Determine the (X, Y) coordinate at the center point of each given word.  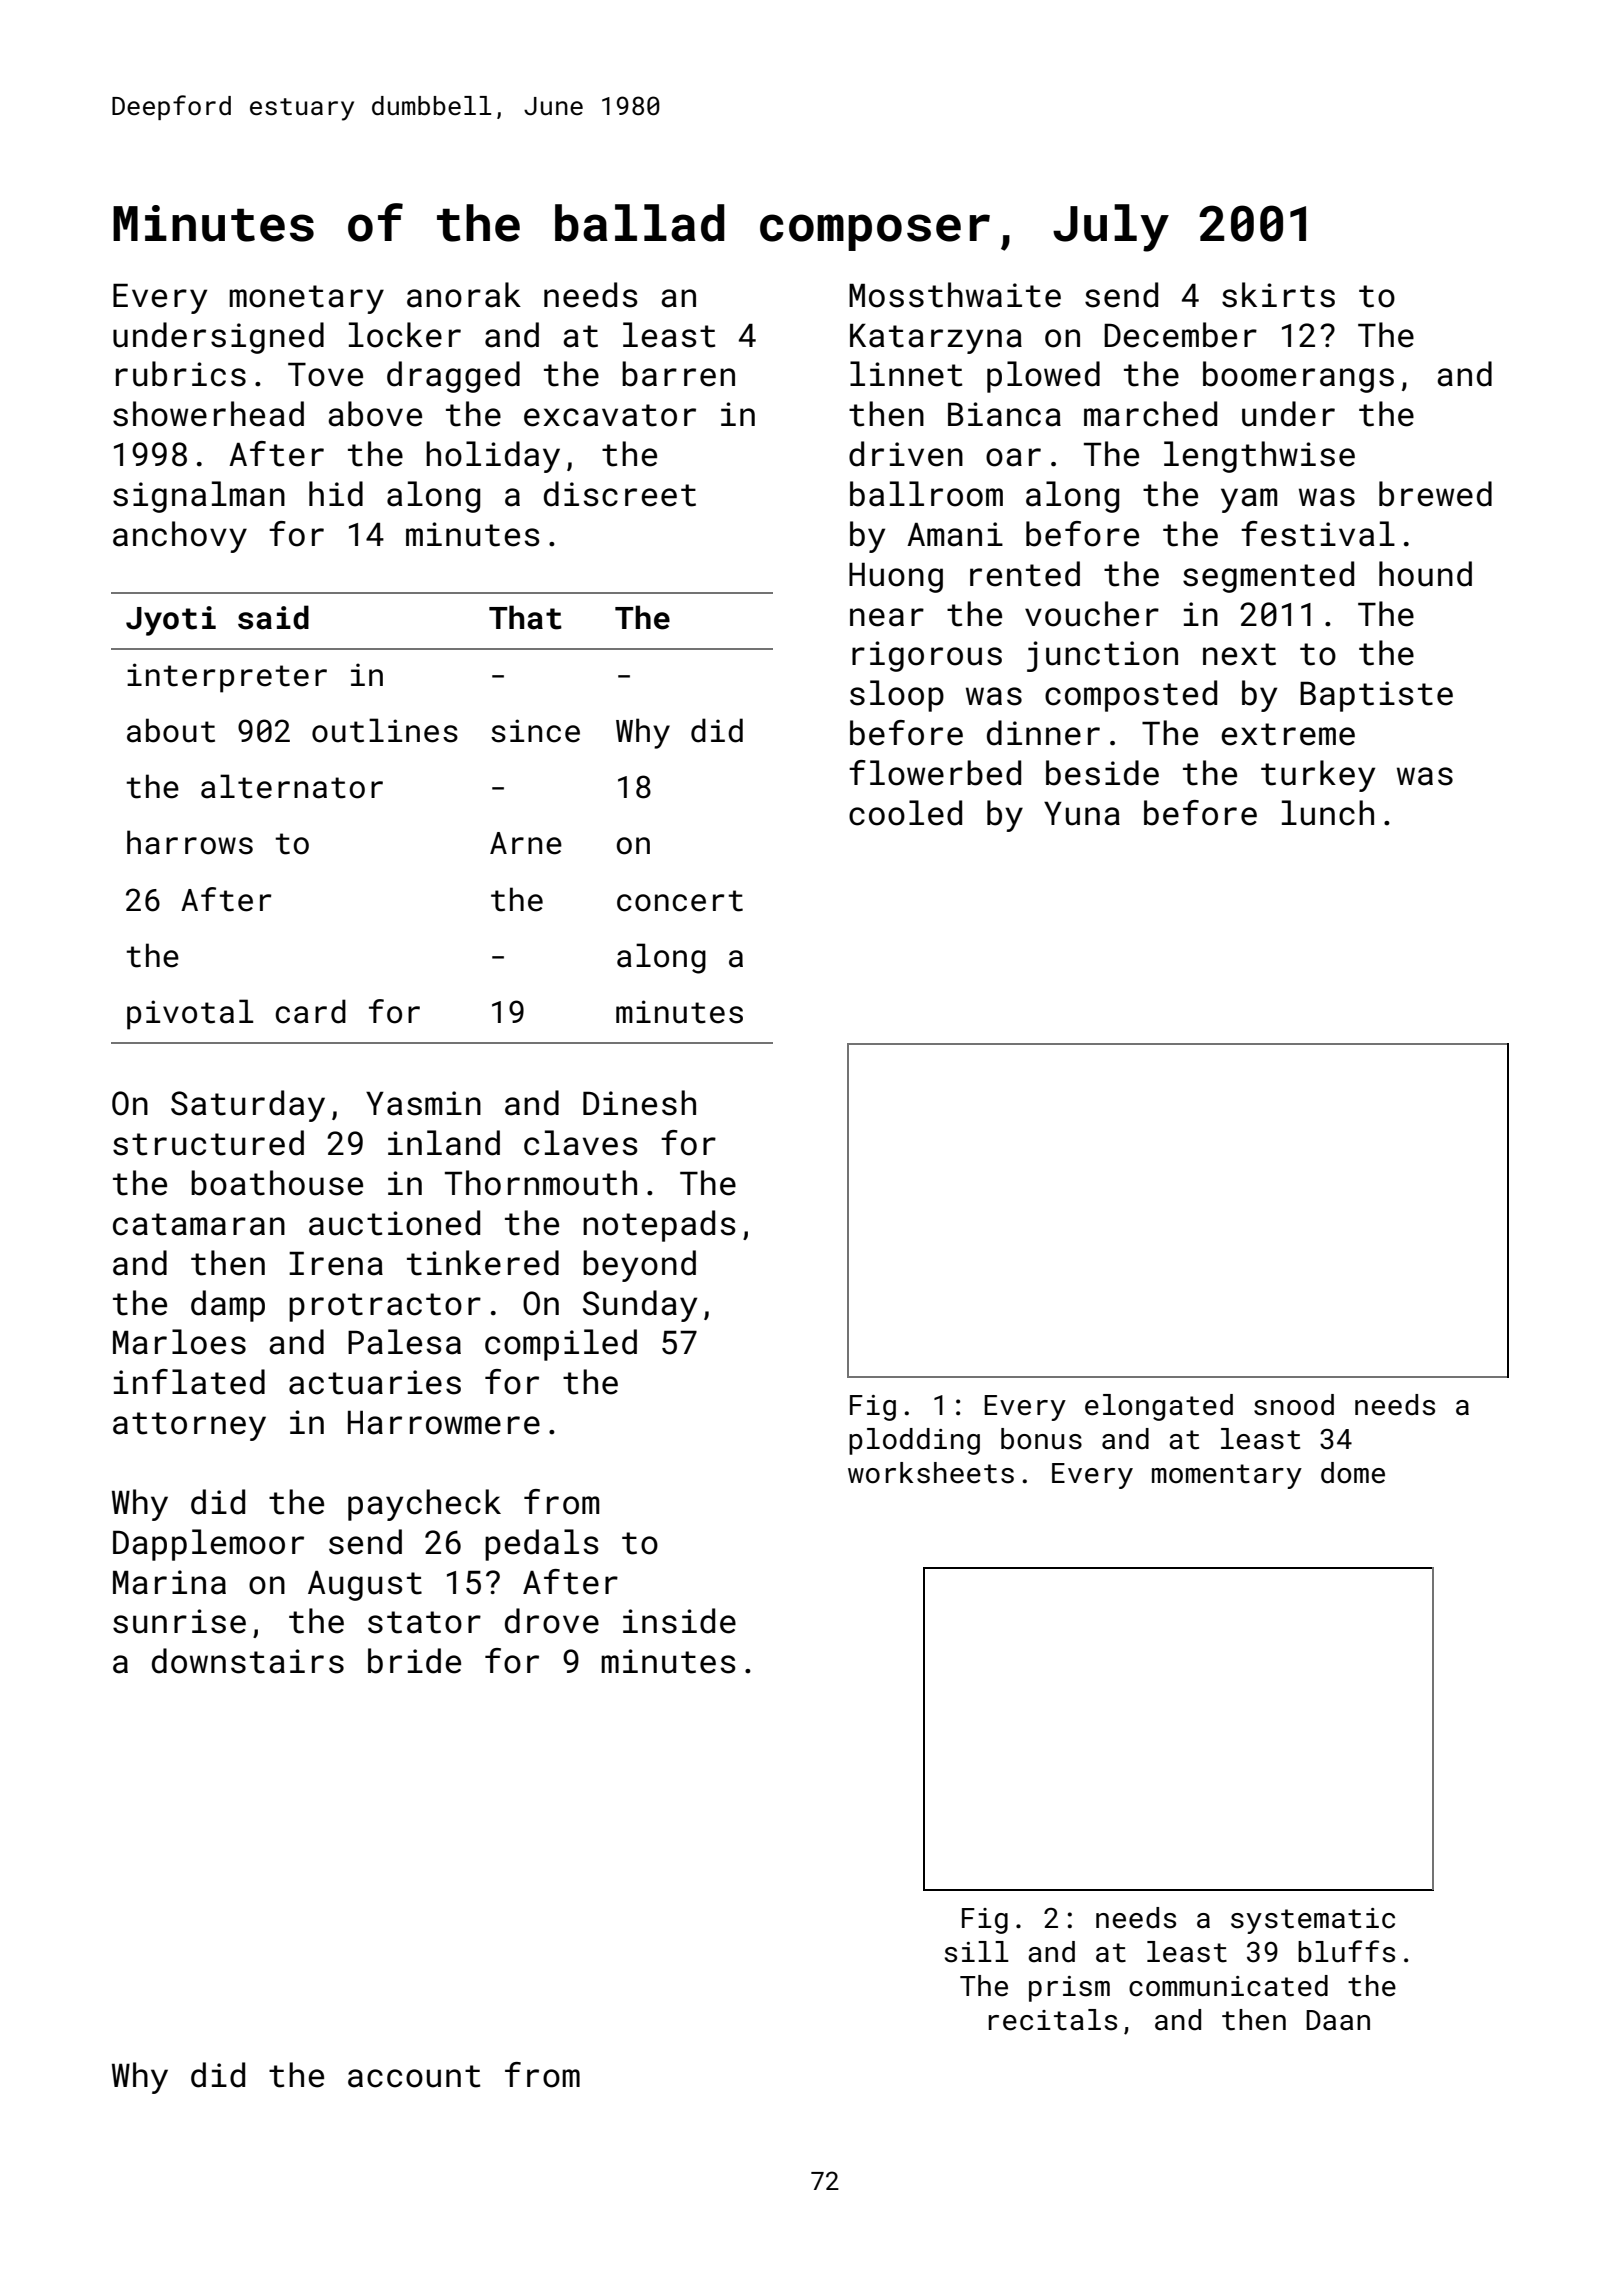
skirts (1278, 295)
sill (977, 1952)
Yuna (1082, 814)
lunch (1328, 813)
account (414, 2076)
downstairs (248, 1661)
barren (678, 374)
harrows (190, 842)
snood (1294, 1405)
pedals (542, 1545)
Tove (325, 375)
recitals (1052, 2020)
